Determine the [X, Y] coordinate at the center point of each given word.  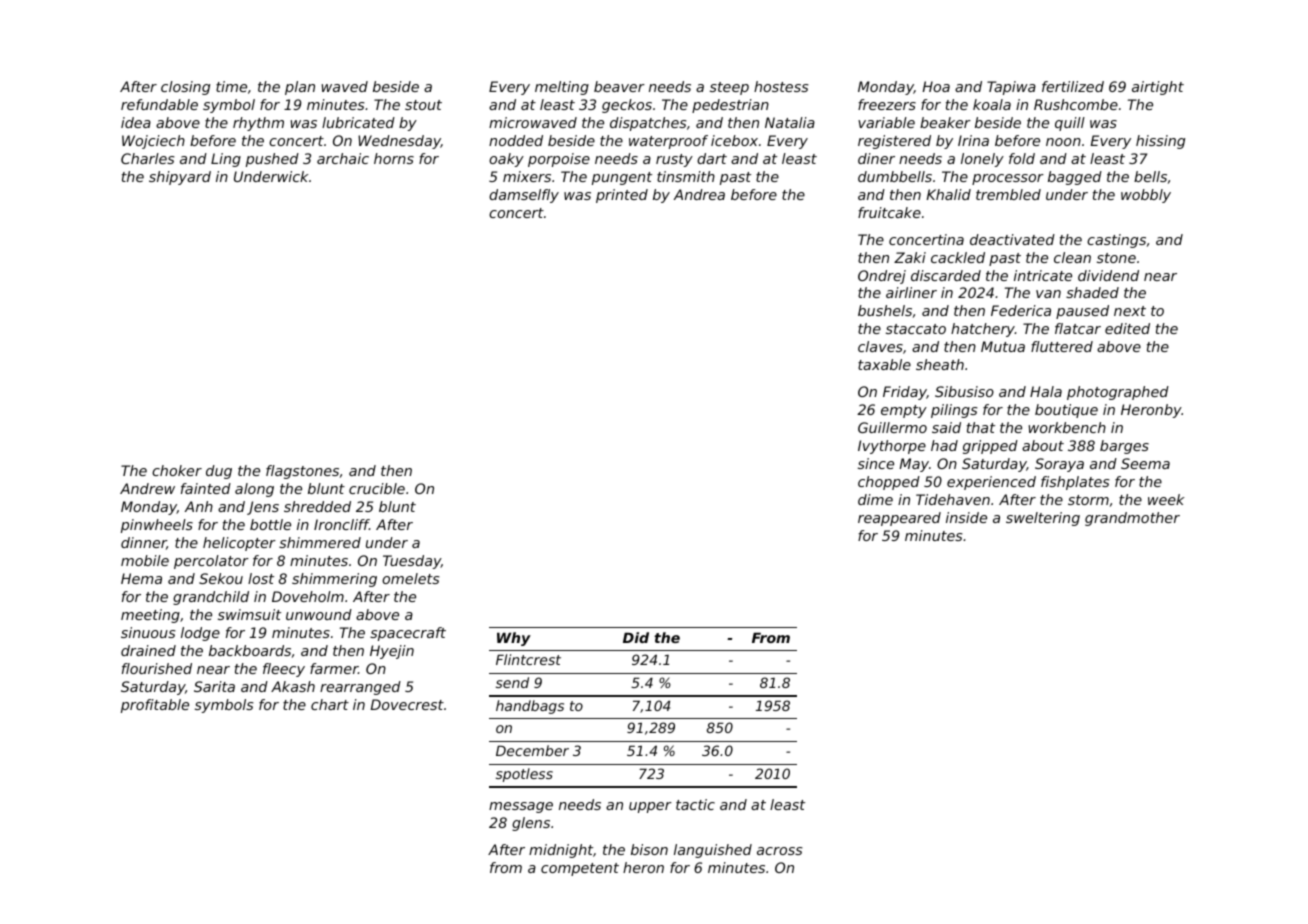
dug [219, 472]
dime [875, 499]
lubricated [358, 122]
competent [580, 869]
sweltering [1043, 519]
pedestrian [730, 106]
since [876, 463]
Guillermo [892, 427]
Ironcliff [341, 524]
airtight [1158, 88]
